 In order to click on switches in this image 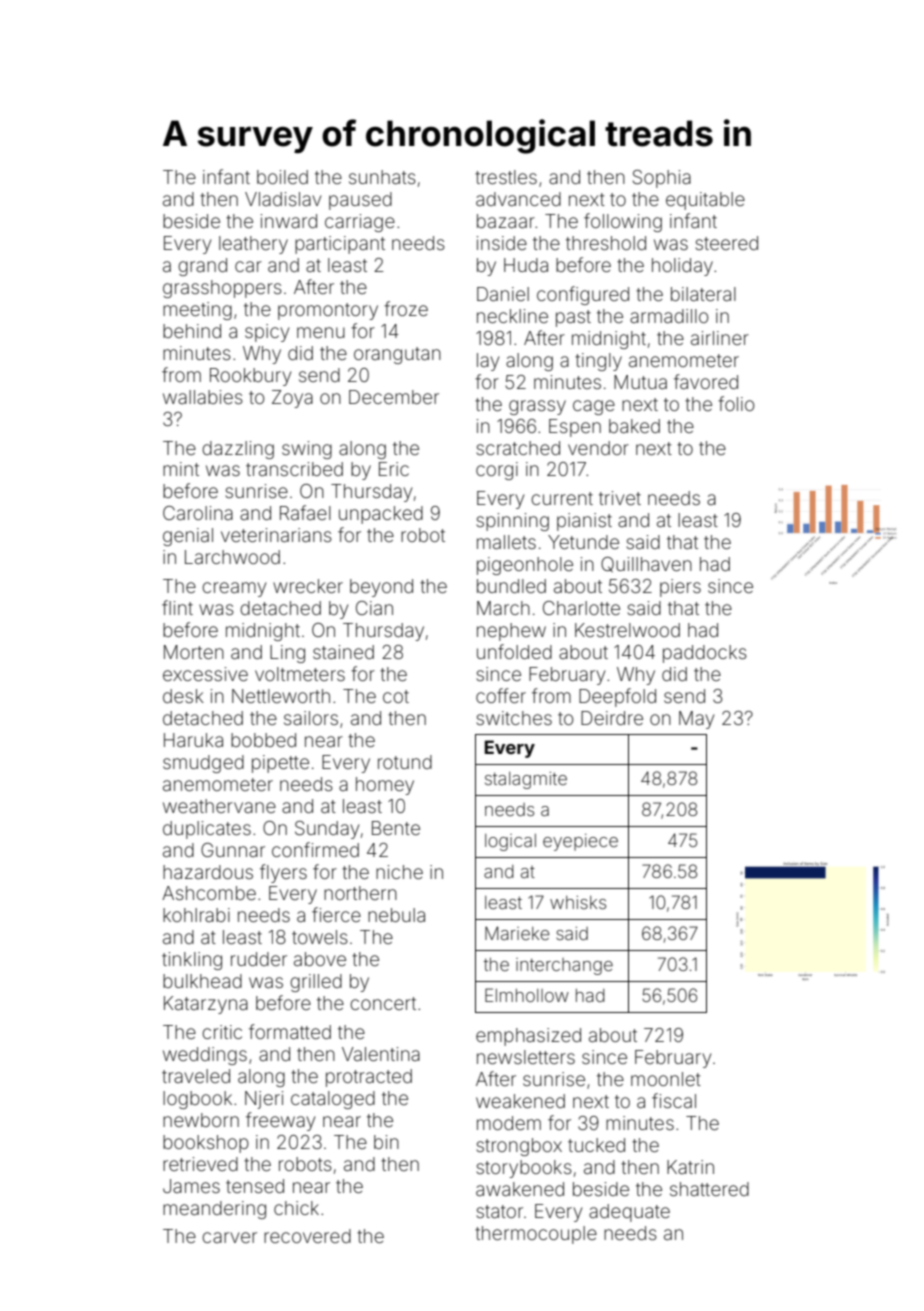, I will do `click(514, 718)`.
